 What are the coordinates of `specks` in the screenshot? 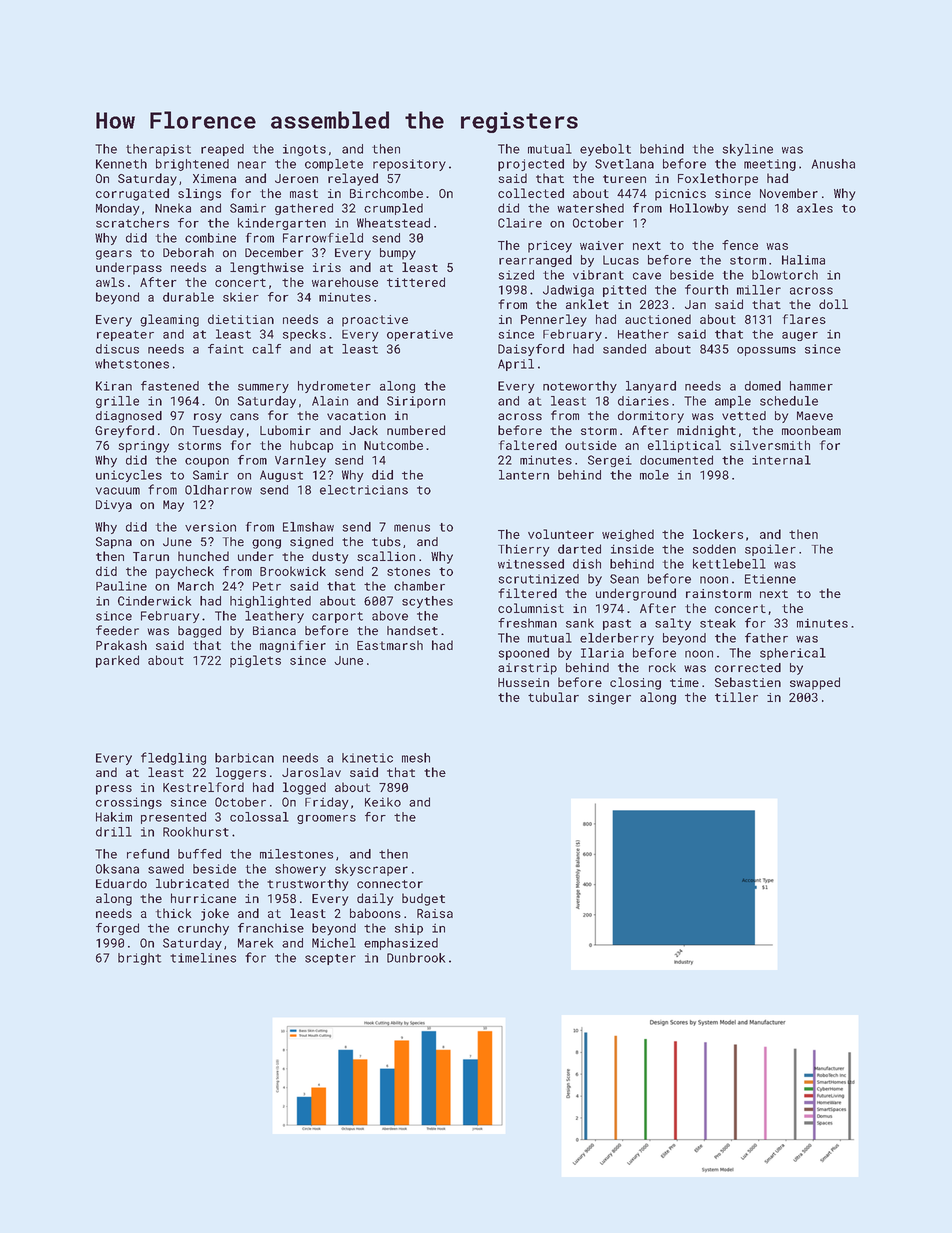 It's located at (304, 335).
